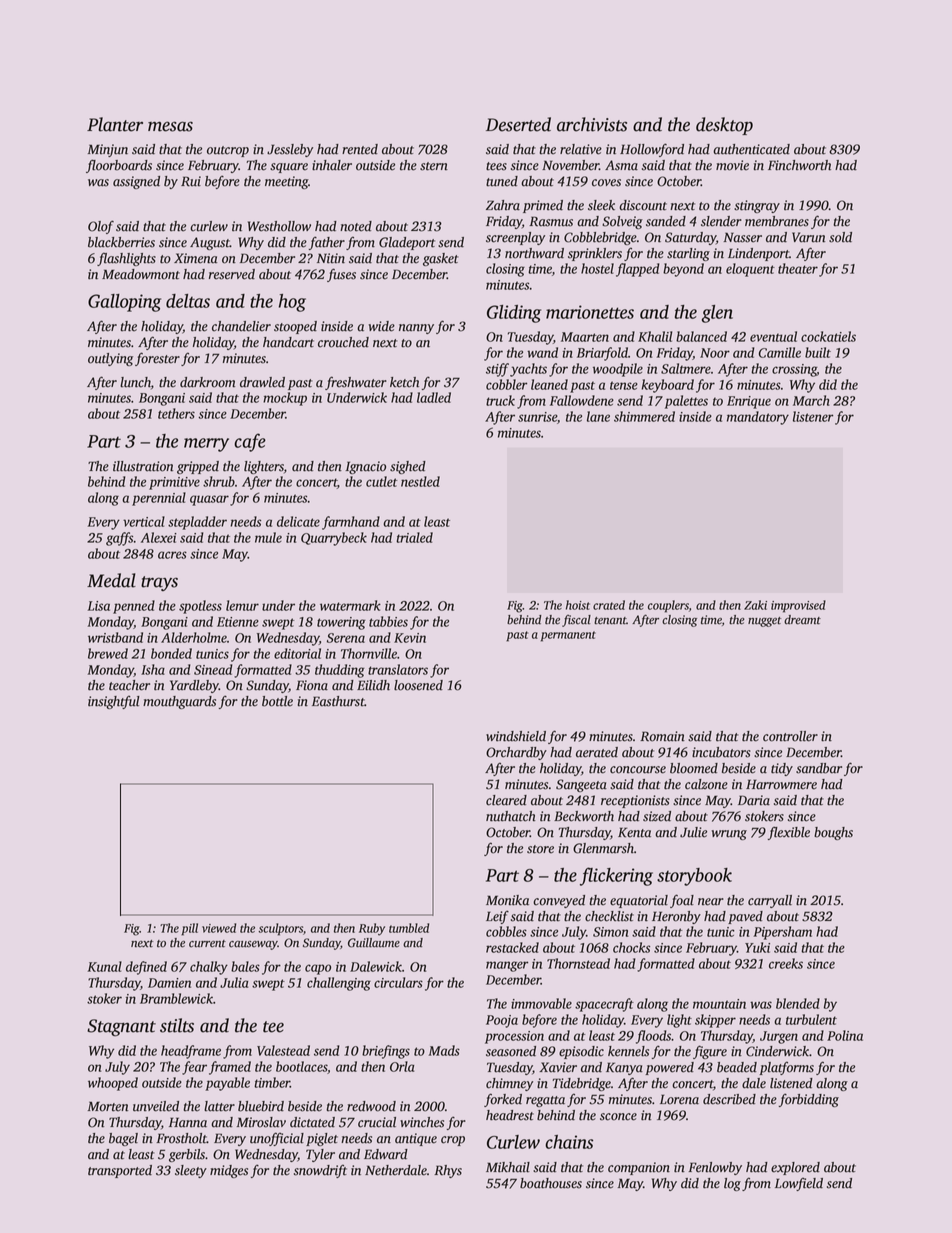 This screenshot has width=952, height=1233. I want to click on chimney, so click(509, 1084).
